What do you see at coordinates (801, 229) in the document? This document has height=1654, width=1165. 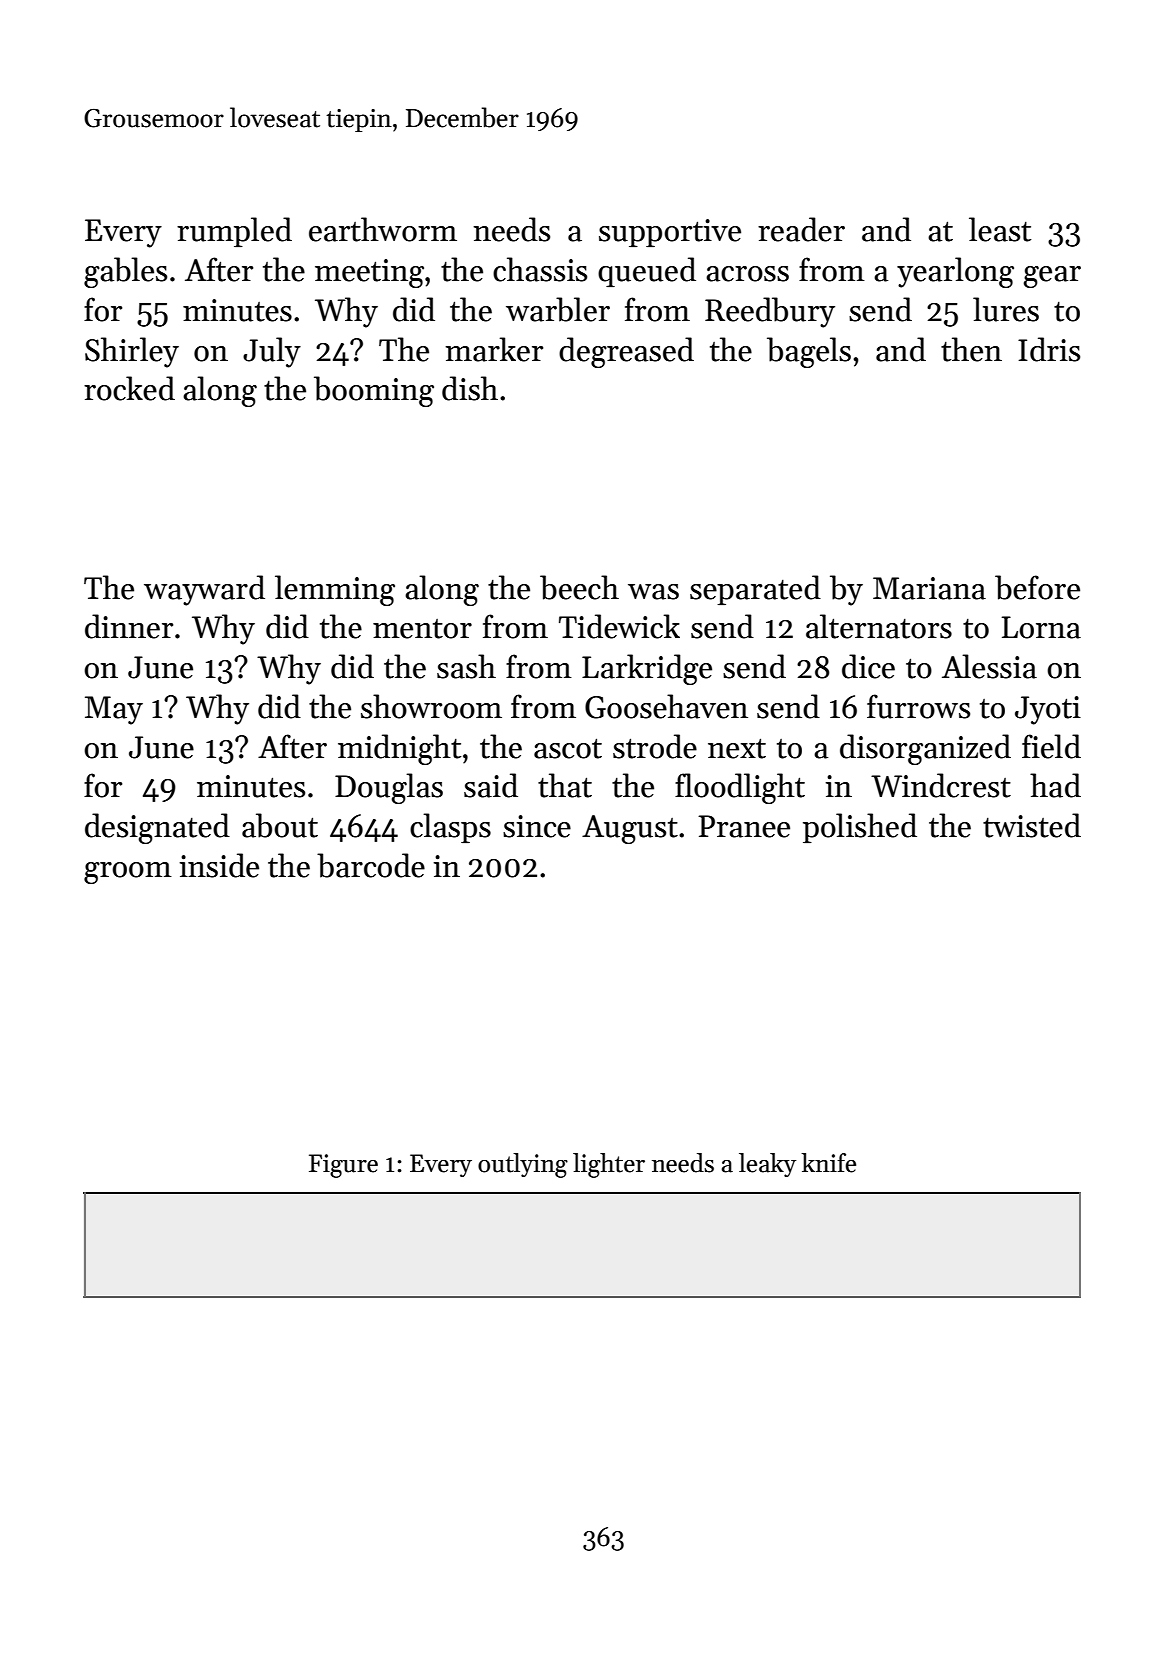 I see `reader` at bounding box center [801, 229].
